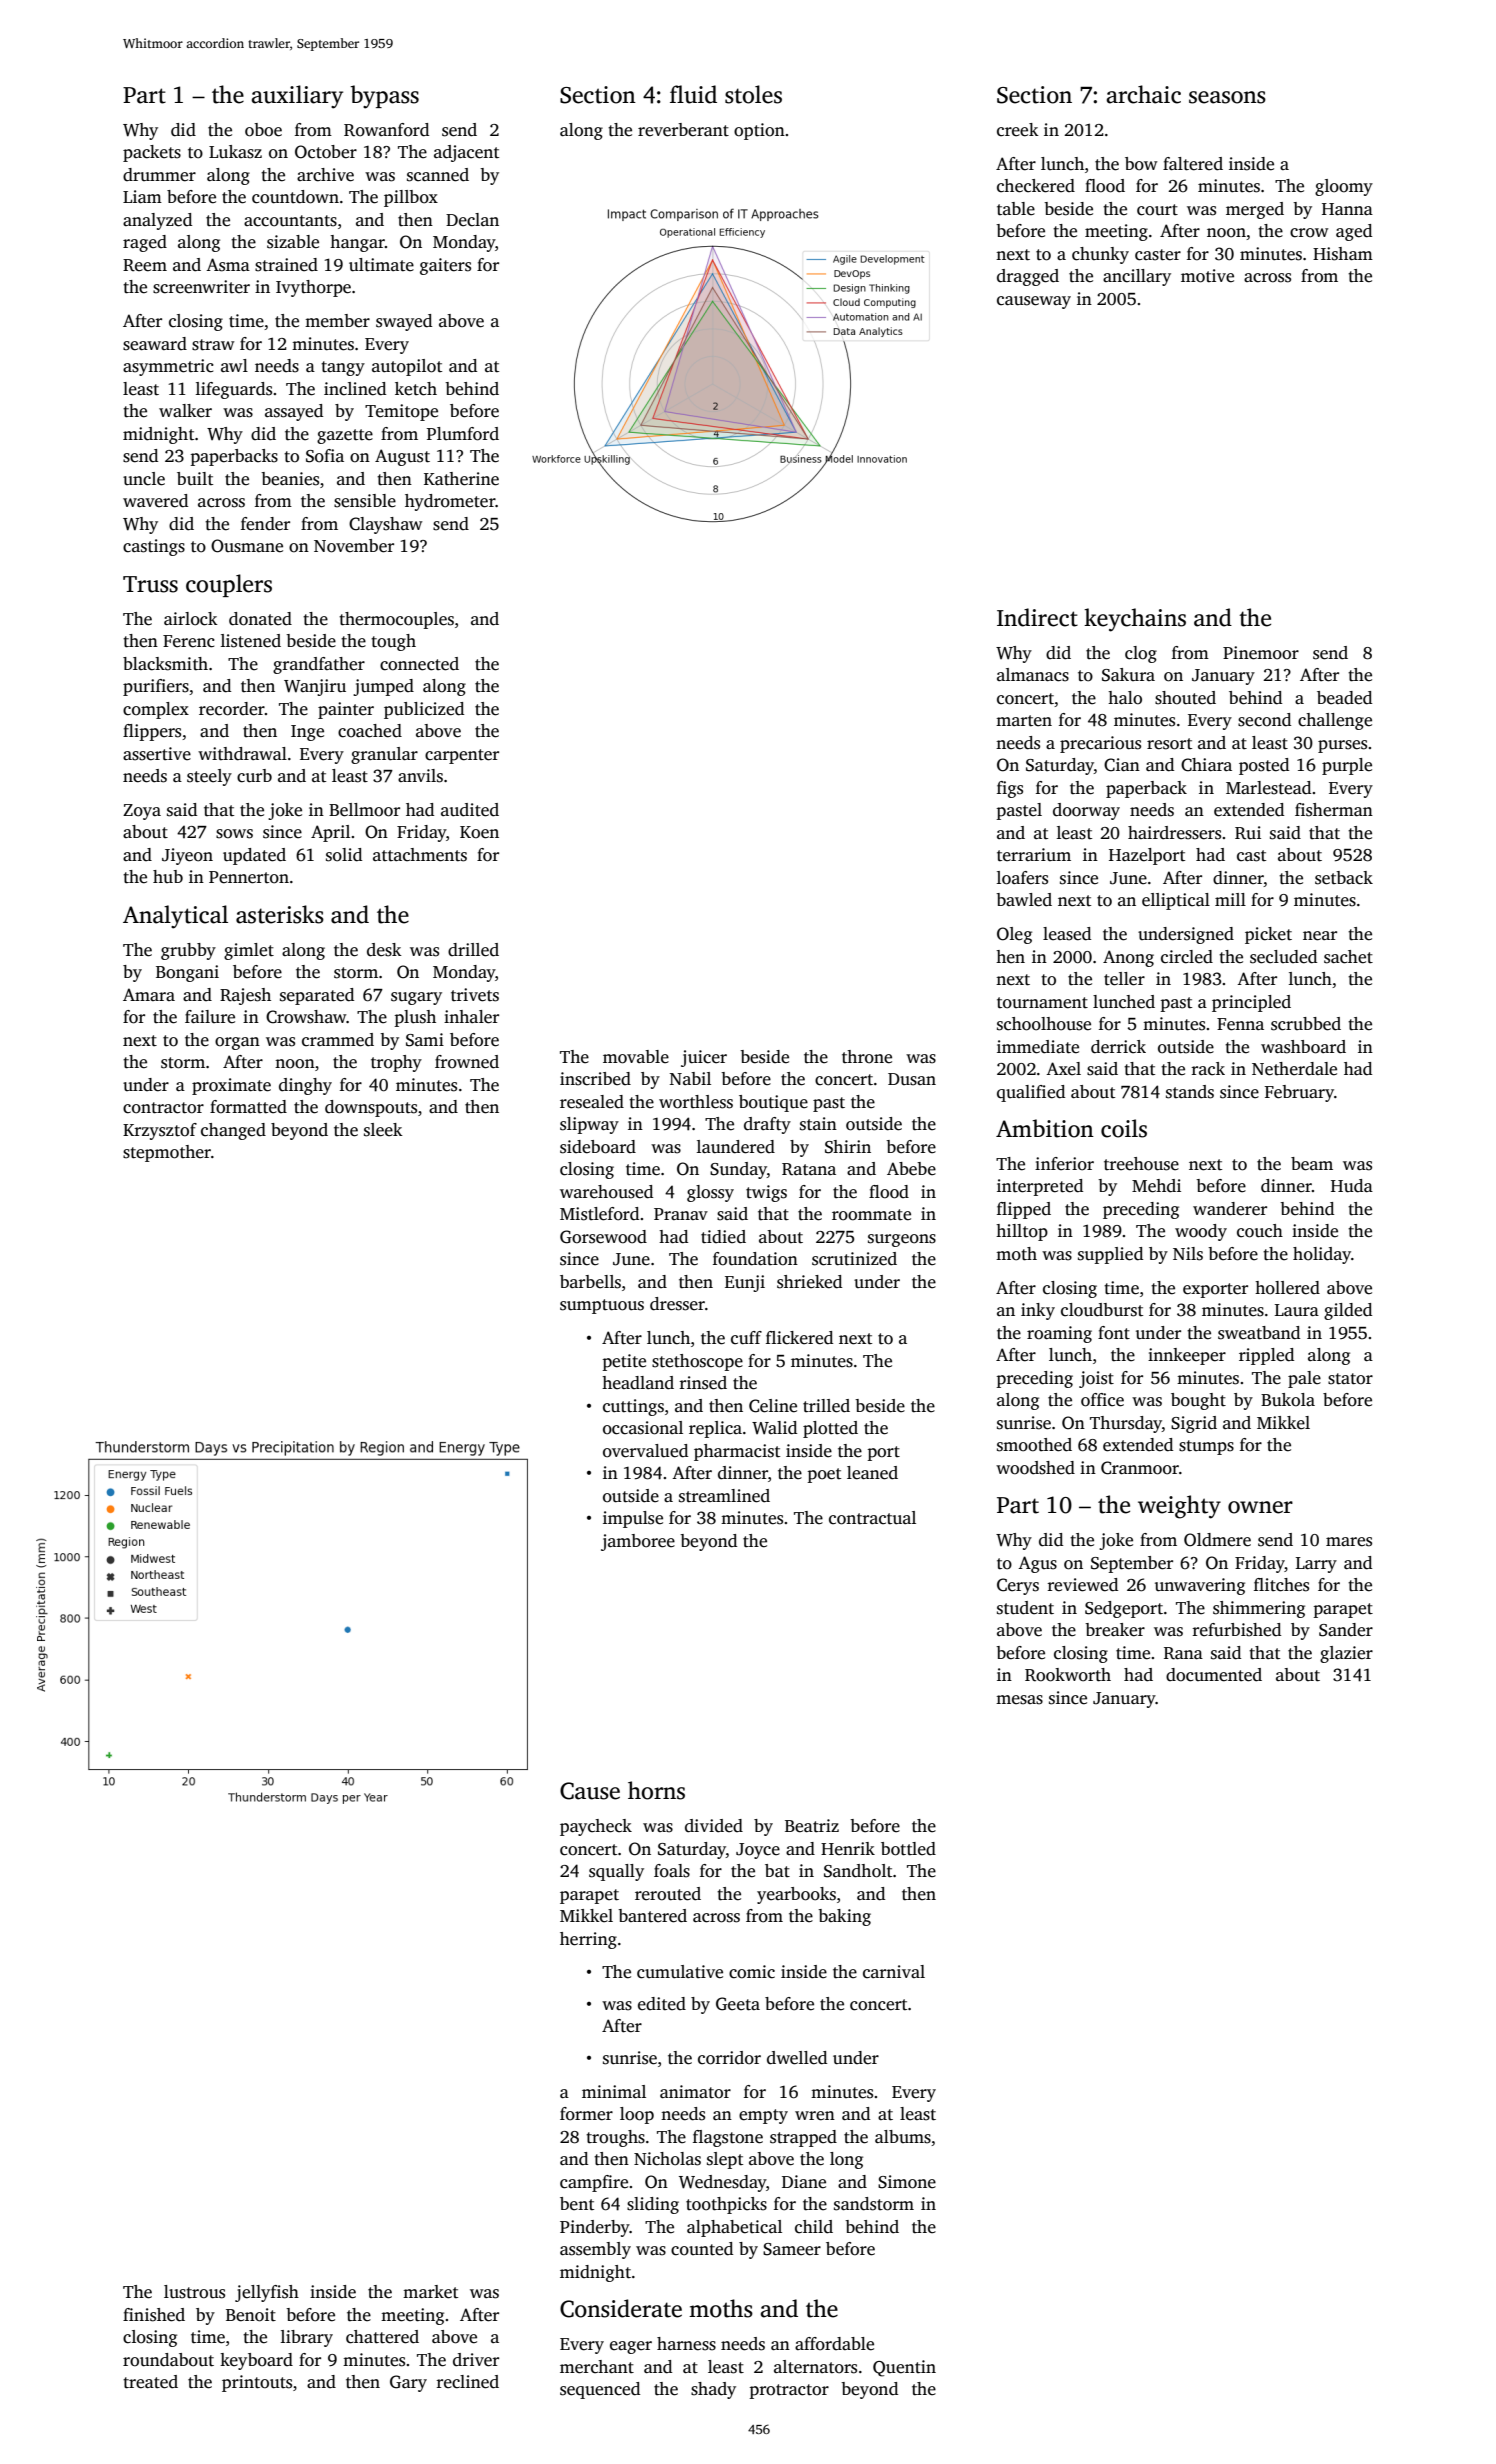 This page has width=1496, height=2464. What do you see at coordinates (156, 687) in the page?
I see `purifiers` at bounding box center [156, 687].
